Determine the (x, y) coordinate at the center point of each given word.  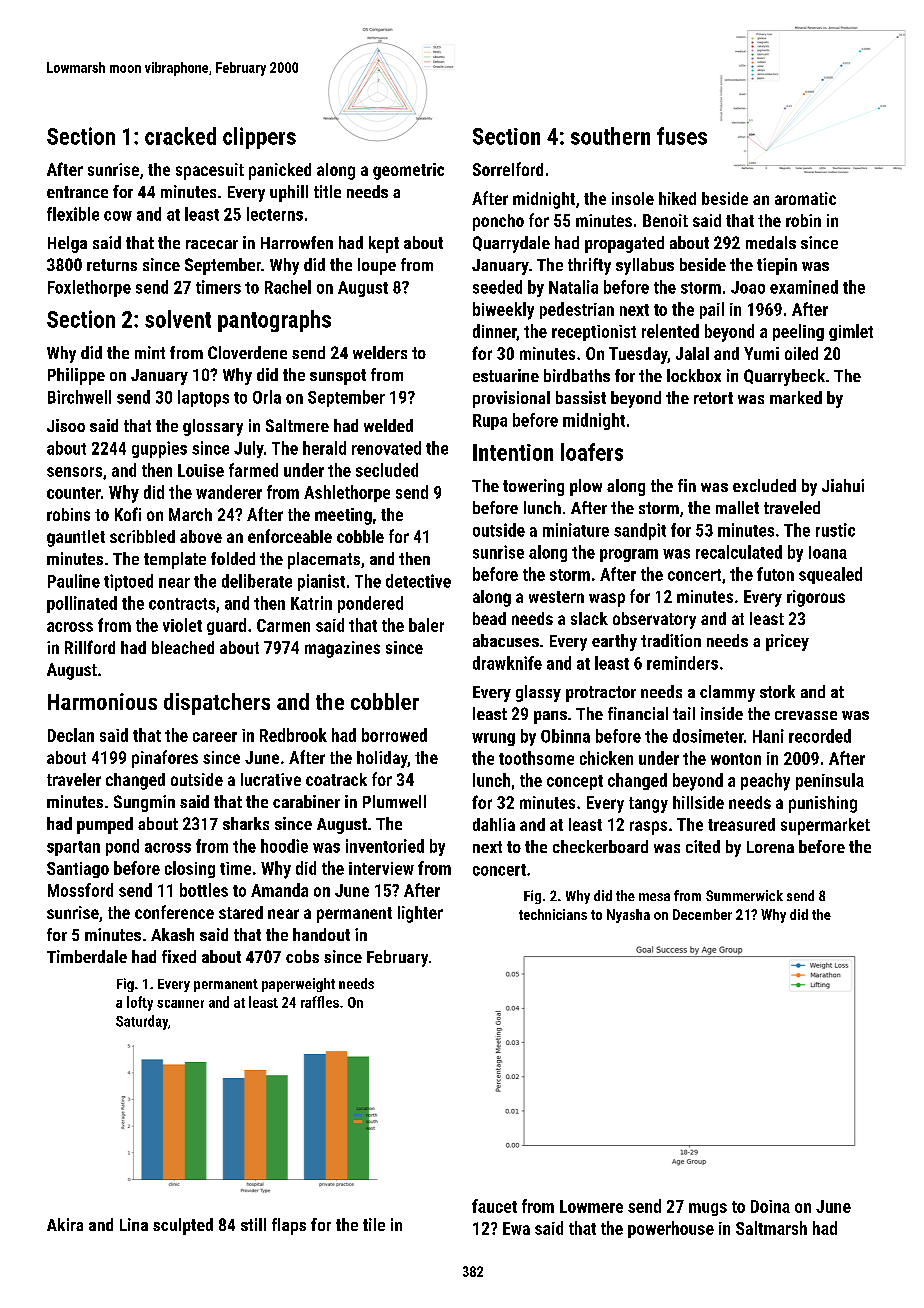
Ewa (516, 1228)
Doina (770, 1206)
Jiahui (843, 485)
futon (775, 574)
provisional (511, 399)
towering (533, 487)
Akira (65, 1224)
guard (226, 626)
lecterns (275, 214)
